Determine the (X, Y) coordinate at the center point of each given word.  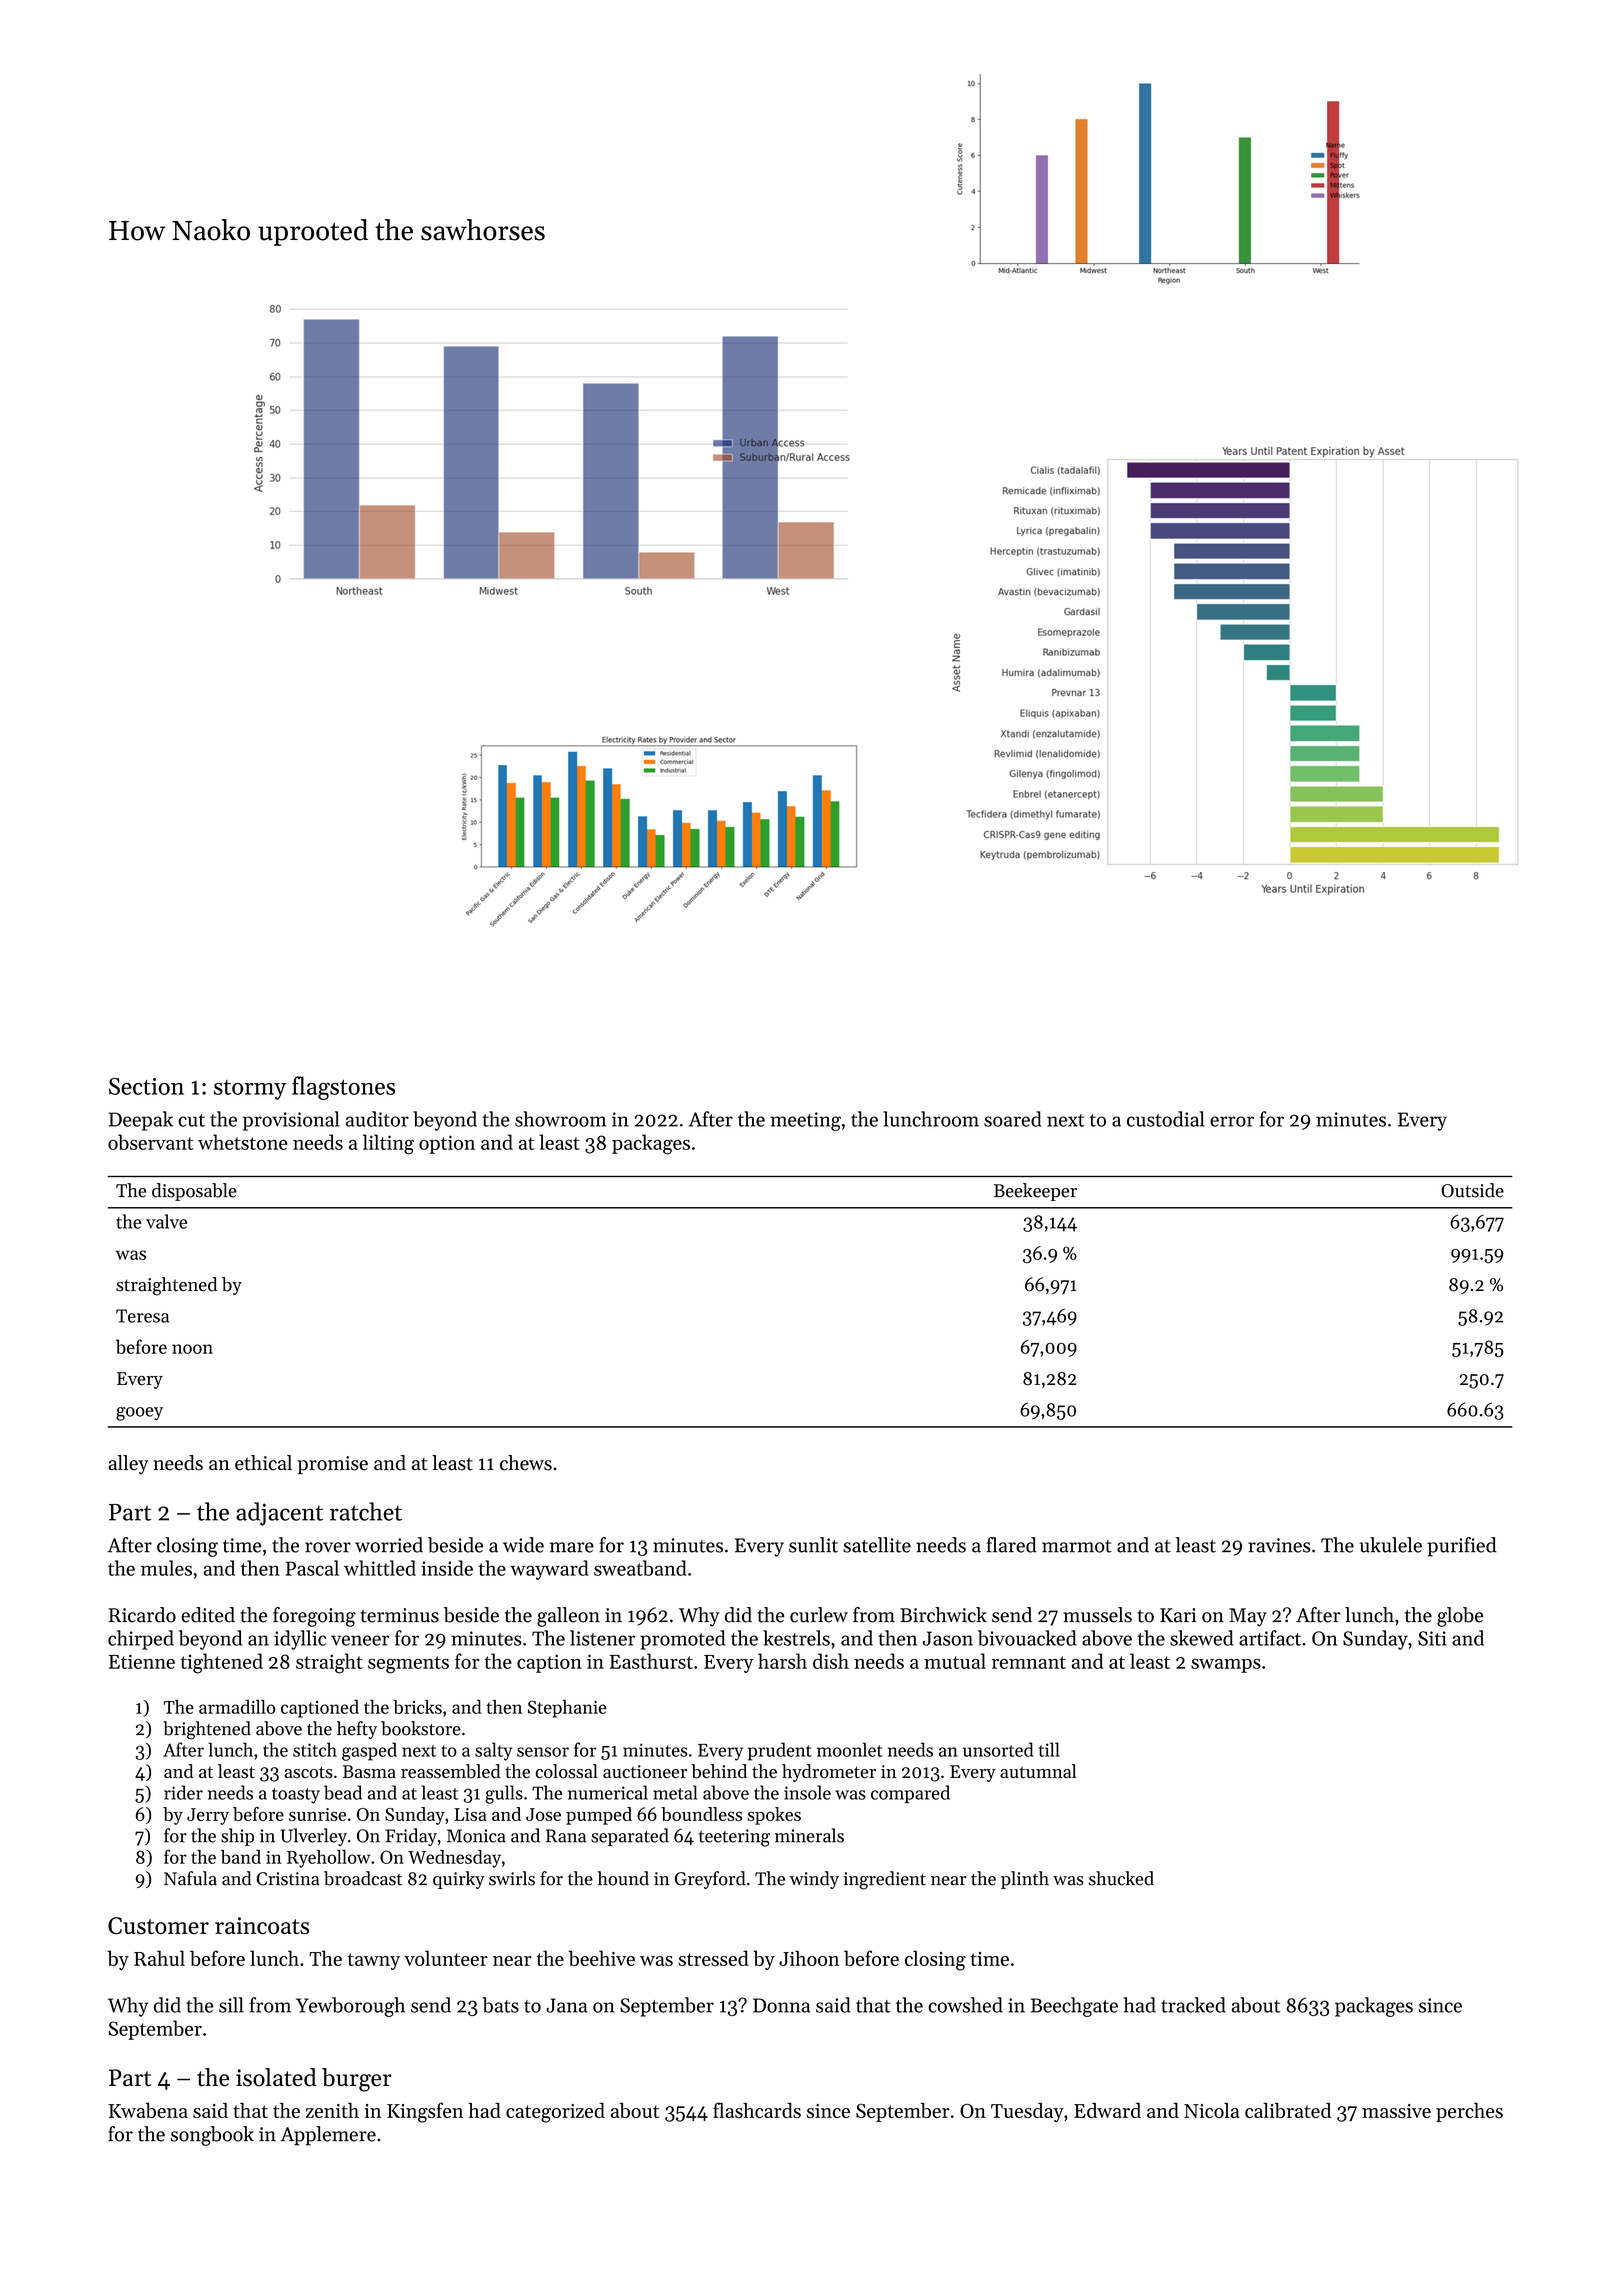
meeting (805, 1121)
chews (526, 1463)
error (1232, 1121)
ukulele (1391, 1545)
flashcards (757, 2110)
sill (231, 2005)
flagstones (343, 1088)
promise (333, 1465)
